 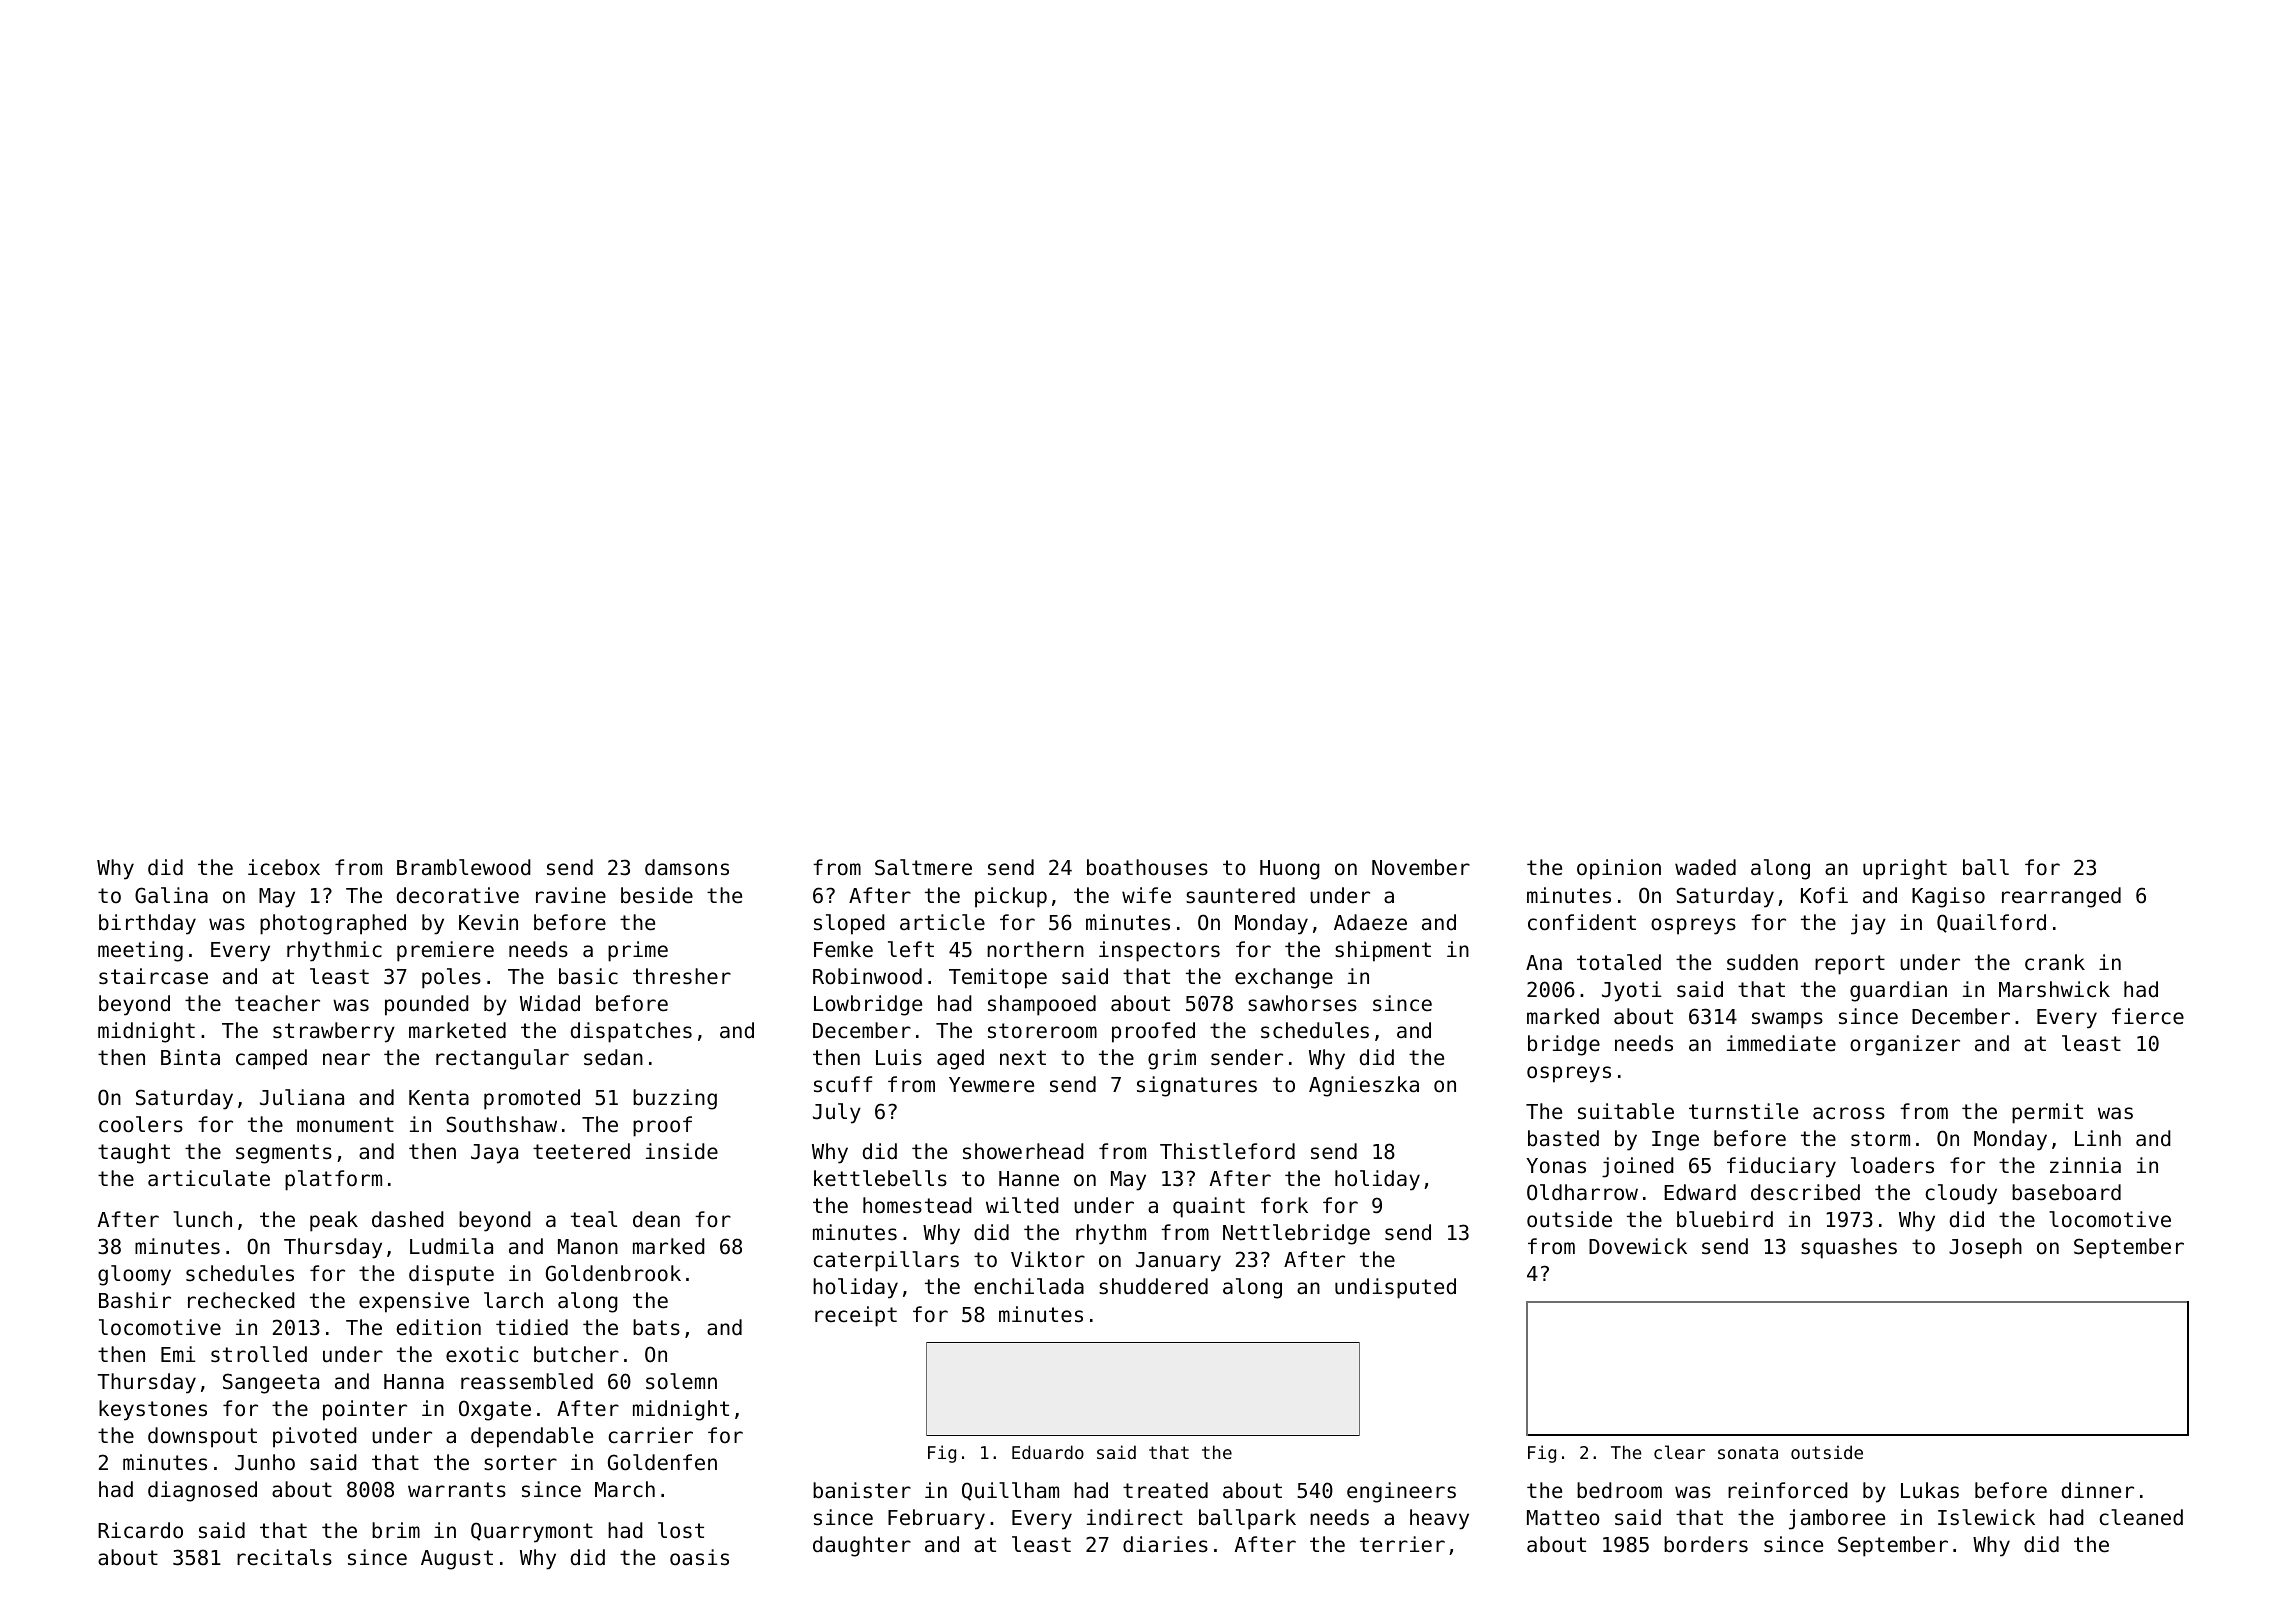 What do you see at coordinates (687, 867) in the screenshot?
I see `damsons` at bounding box center [687, 867].
